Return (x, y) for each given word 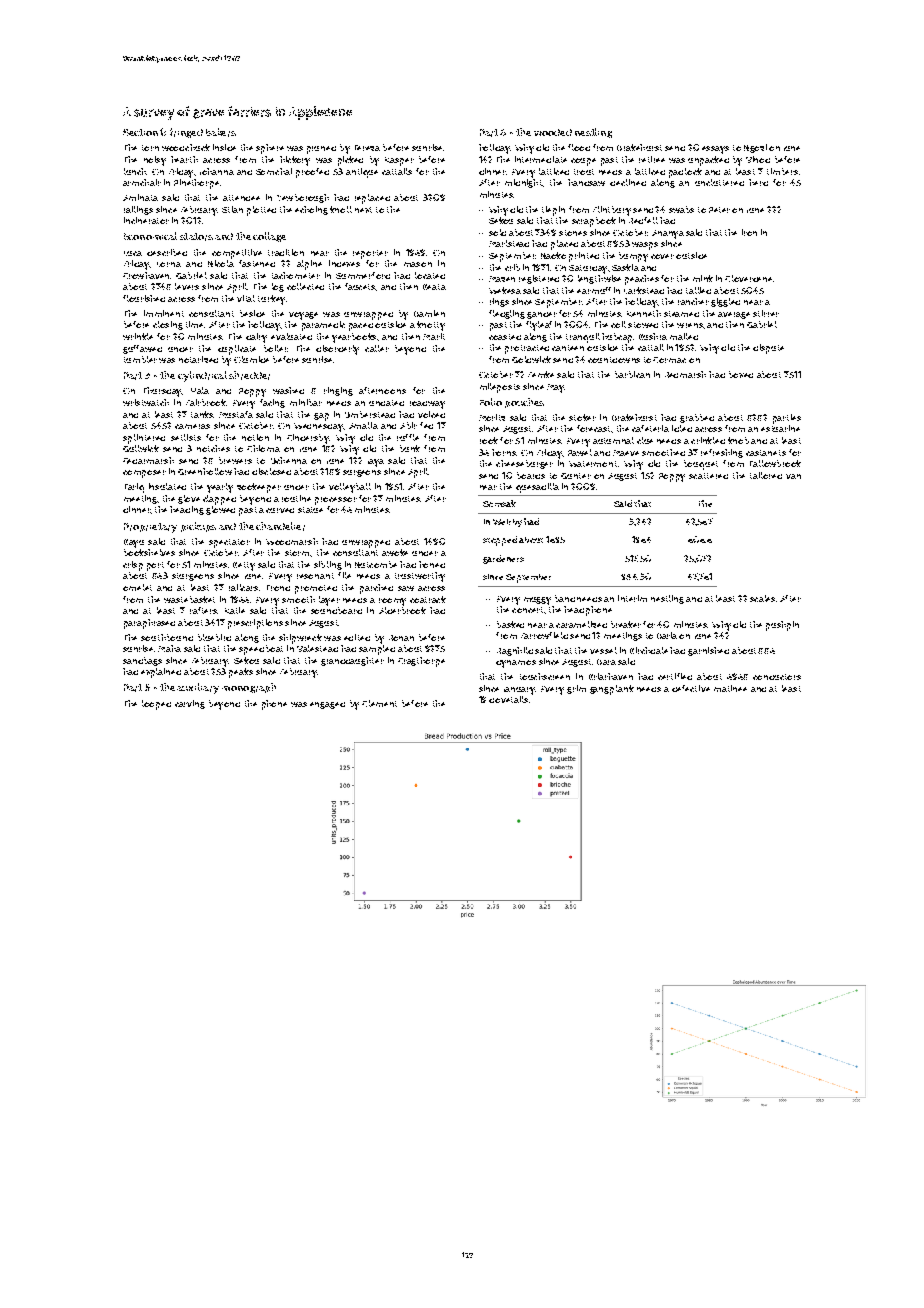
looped (156, 705)
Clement (379, 703)
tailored (766, 475)
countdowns (614, 360)
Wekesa (505, 290)
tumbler (140, 359)
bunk (410, 448)
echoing (311, 210)
